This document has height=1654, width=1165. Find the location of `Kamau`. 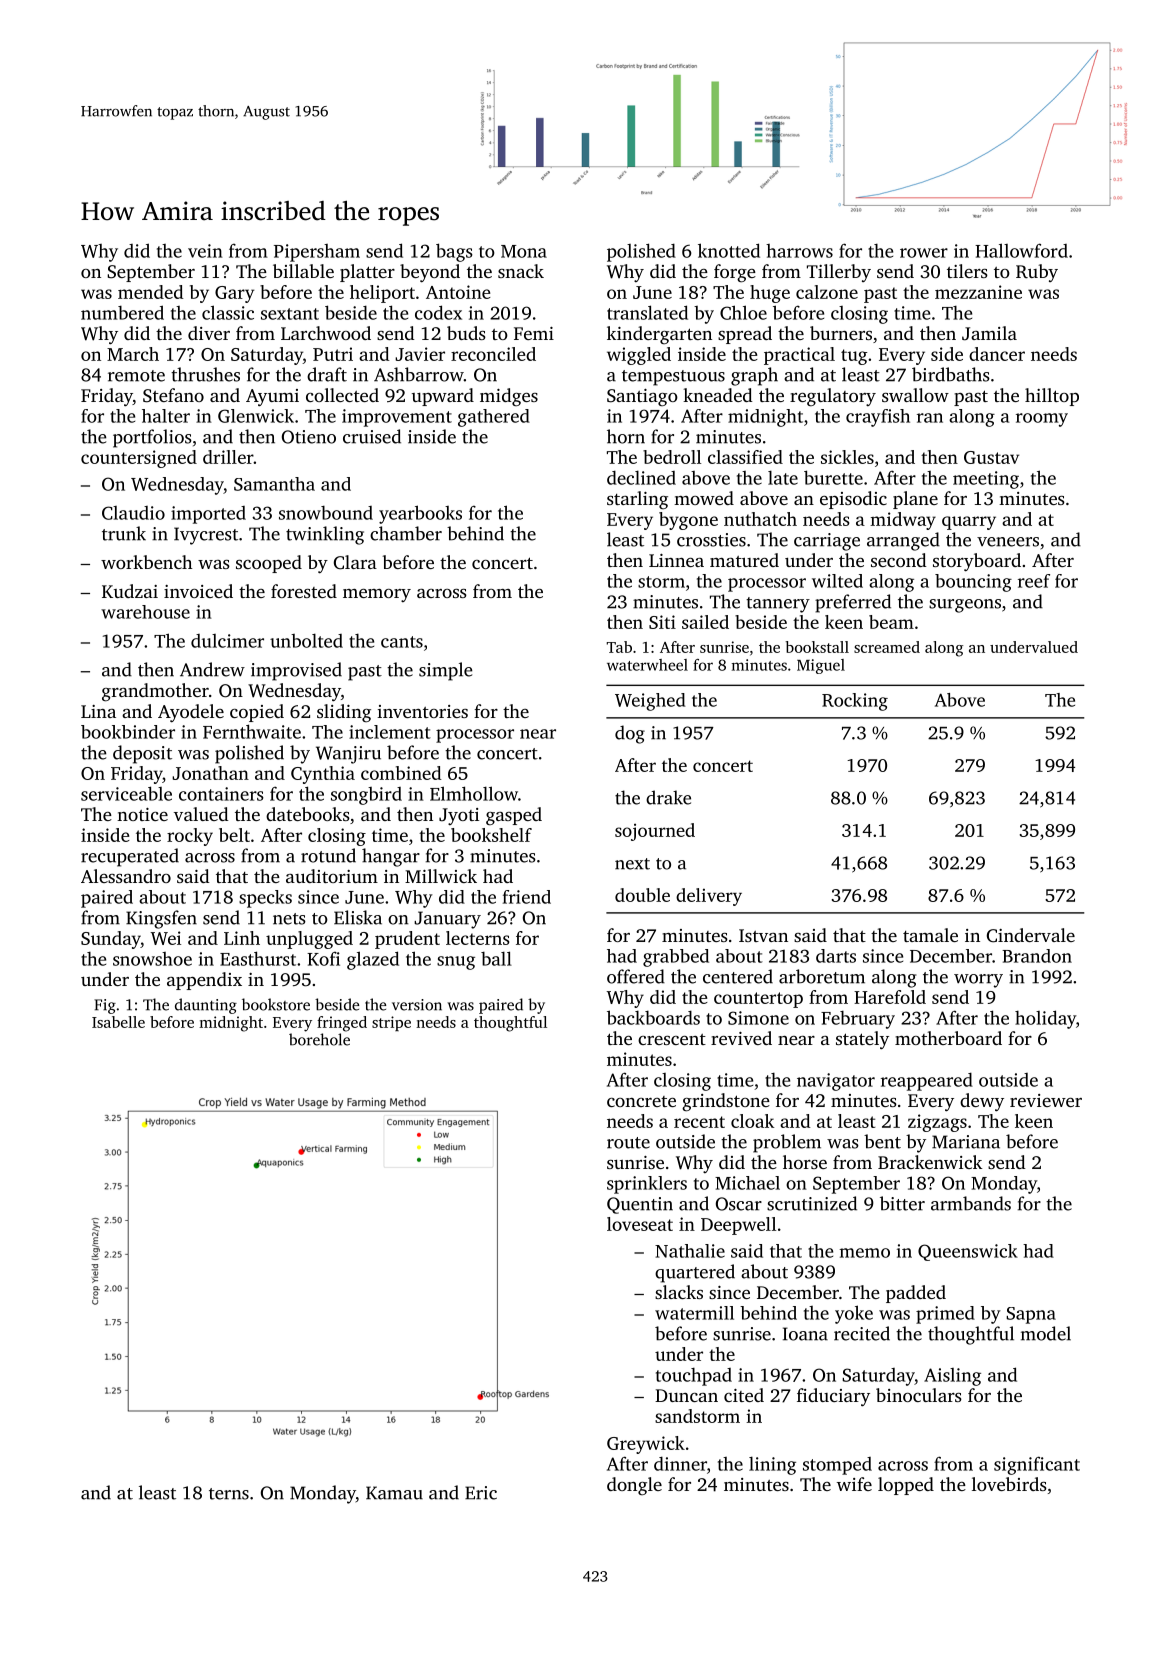

Kamau is located at coordinates (394, 1493).
